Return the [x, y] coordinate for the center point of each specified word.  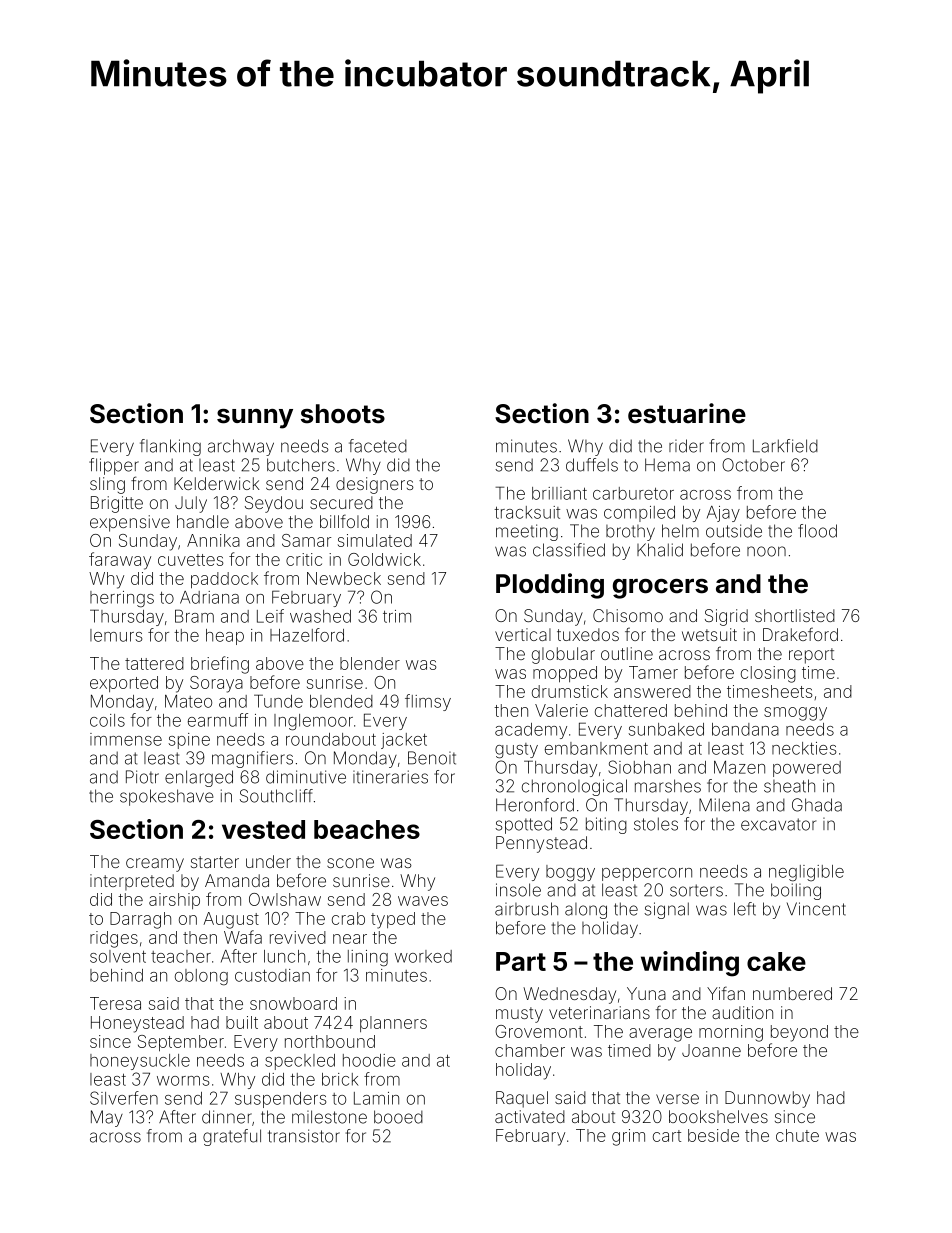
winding [690, 964]
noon [766, 551]
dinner [227, 1117]
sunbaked [666, 729]
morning [731, 1033]
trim [397, 616]
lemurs [116, 635]
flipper [114, 466]
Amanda [237, 880]
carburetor [633, 493]
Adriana [209, 597]
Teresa [115, 1003]
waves [423, 901]
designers [375, 485]
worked [423, 956]
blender [370, 663]
